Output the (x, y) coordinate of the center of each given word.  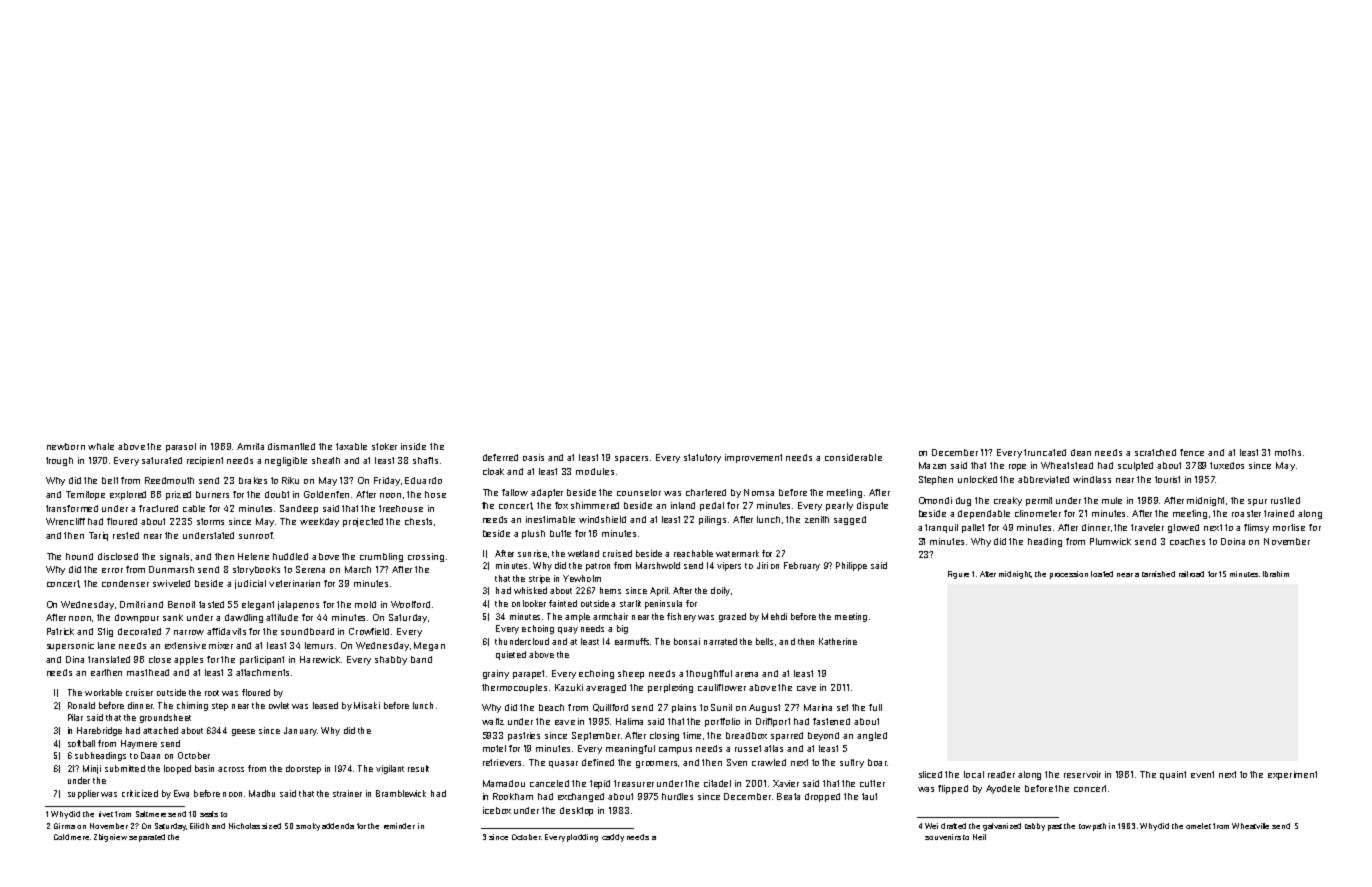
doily (720, 591)
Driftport (773, 722)
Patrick (60, 631)
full (875, 707)
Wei (931, 826)
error (112, 570)
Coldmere (71, 837)
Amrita (250, 446)
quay (568, 630)
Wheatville (1250, 826)
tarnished (1158, 574)
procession (1069, 575)
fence (1192, 452)
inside (413, 446)
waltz (493, 721)
